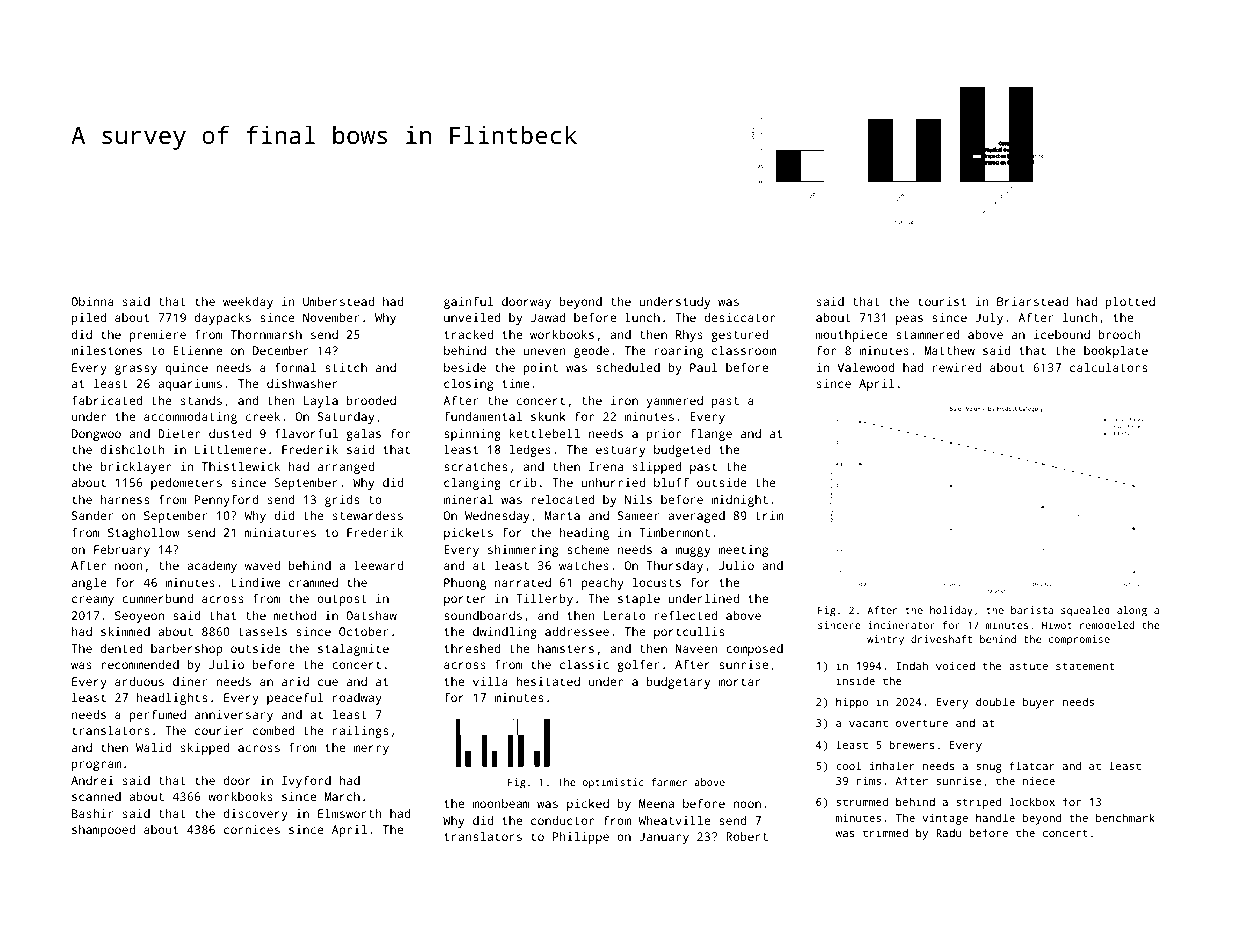  I want to click on scheduled, so click(628, 367).
